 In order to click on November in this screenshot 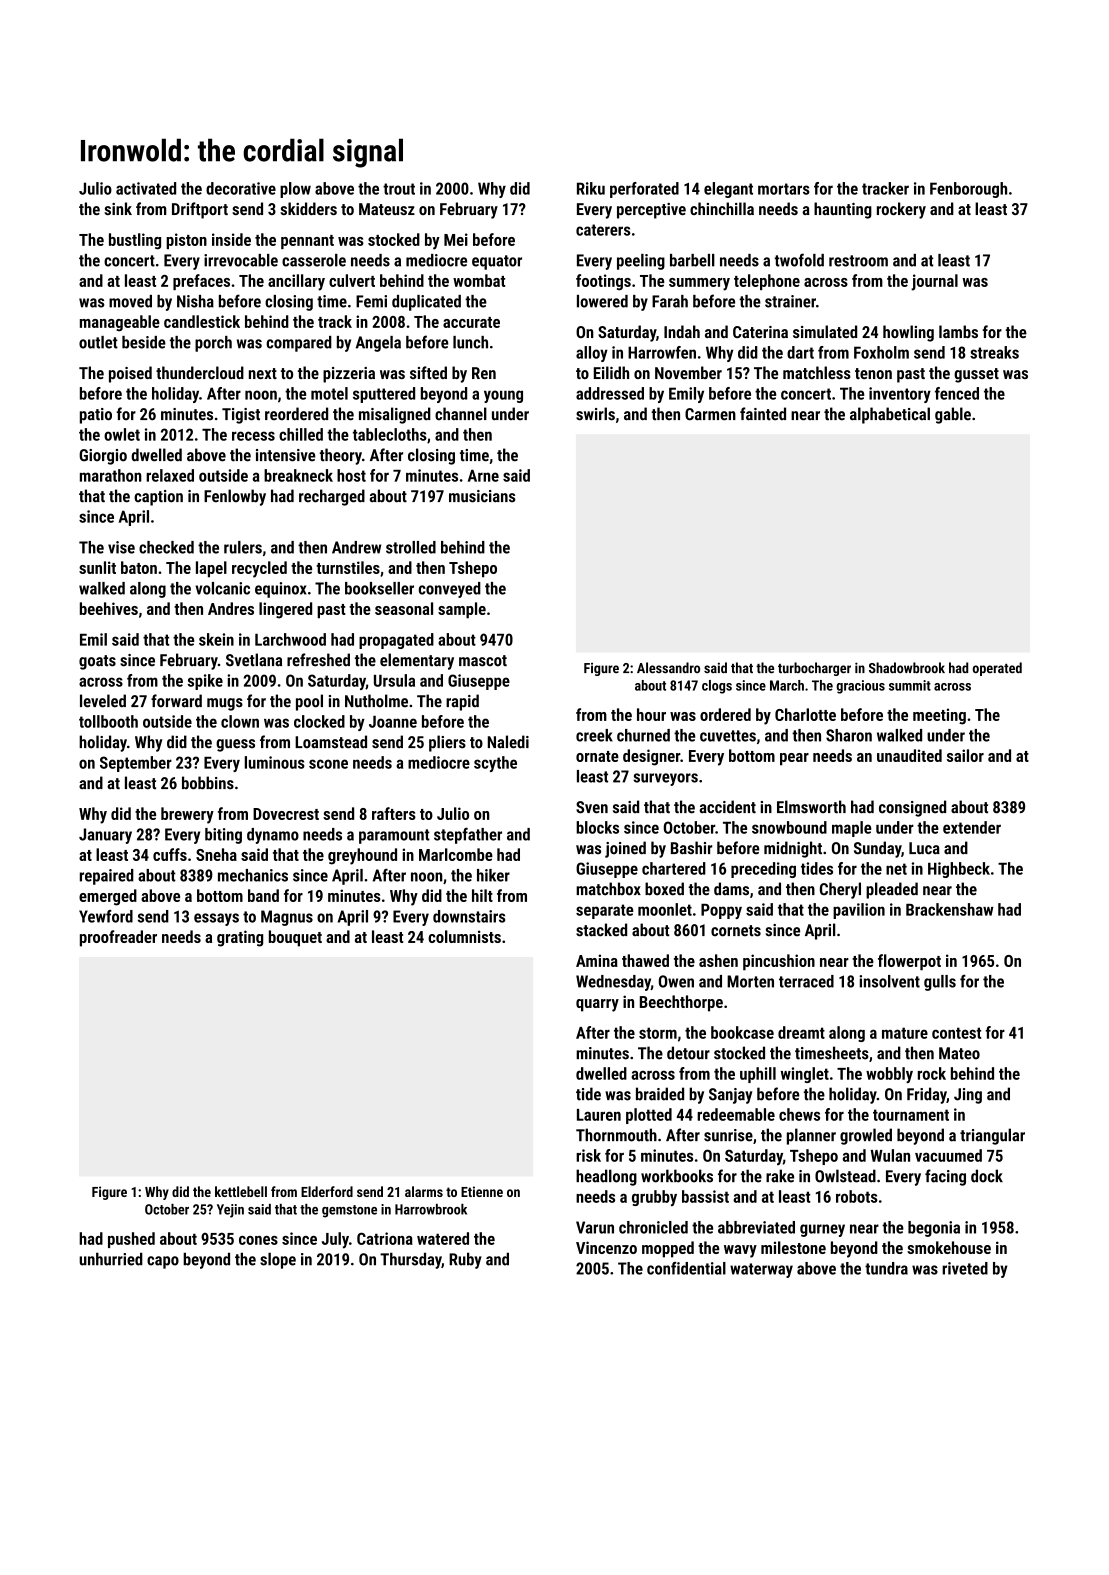, I will do `click(688, 372)`.
